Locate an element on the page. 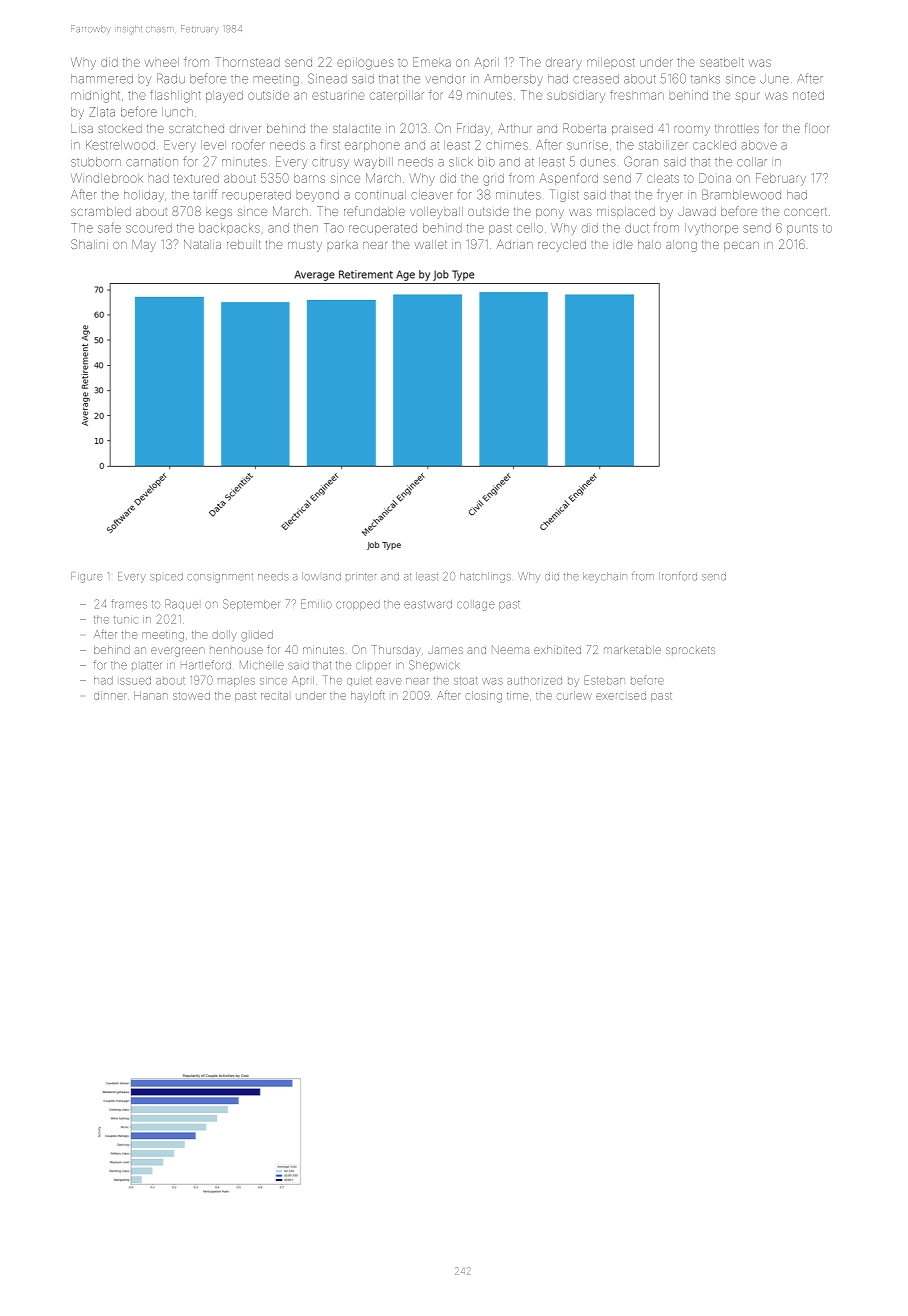 This page has height=1316, width=908. closing is located at coordinates (483, 697).
